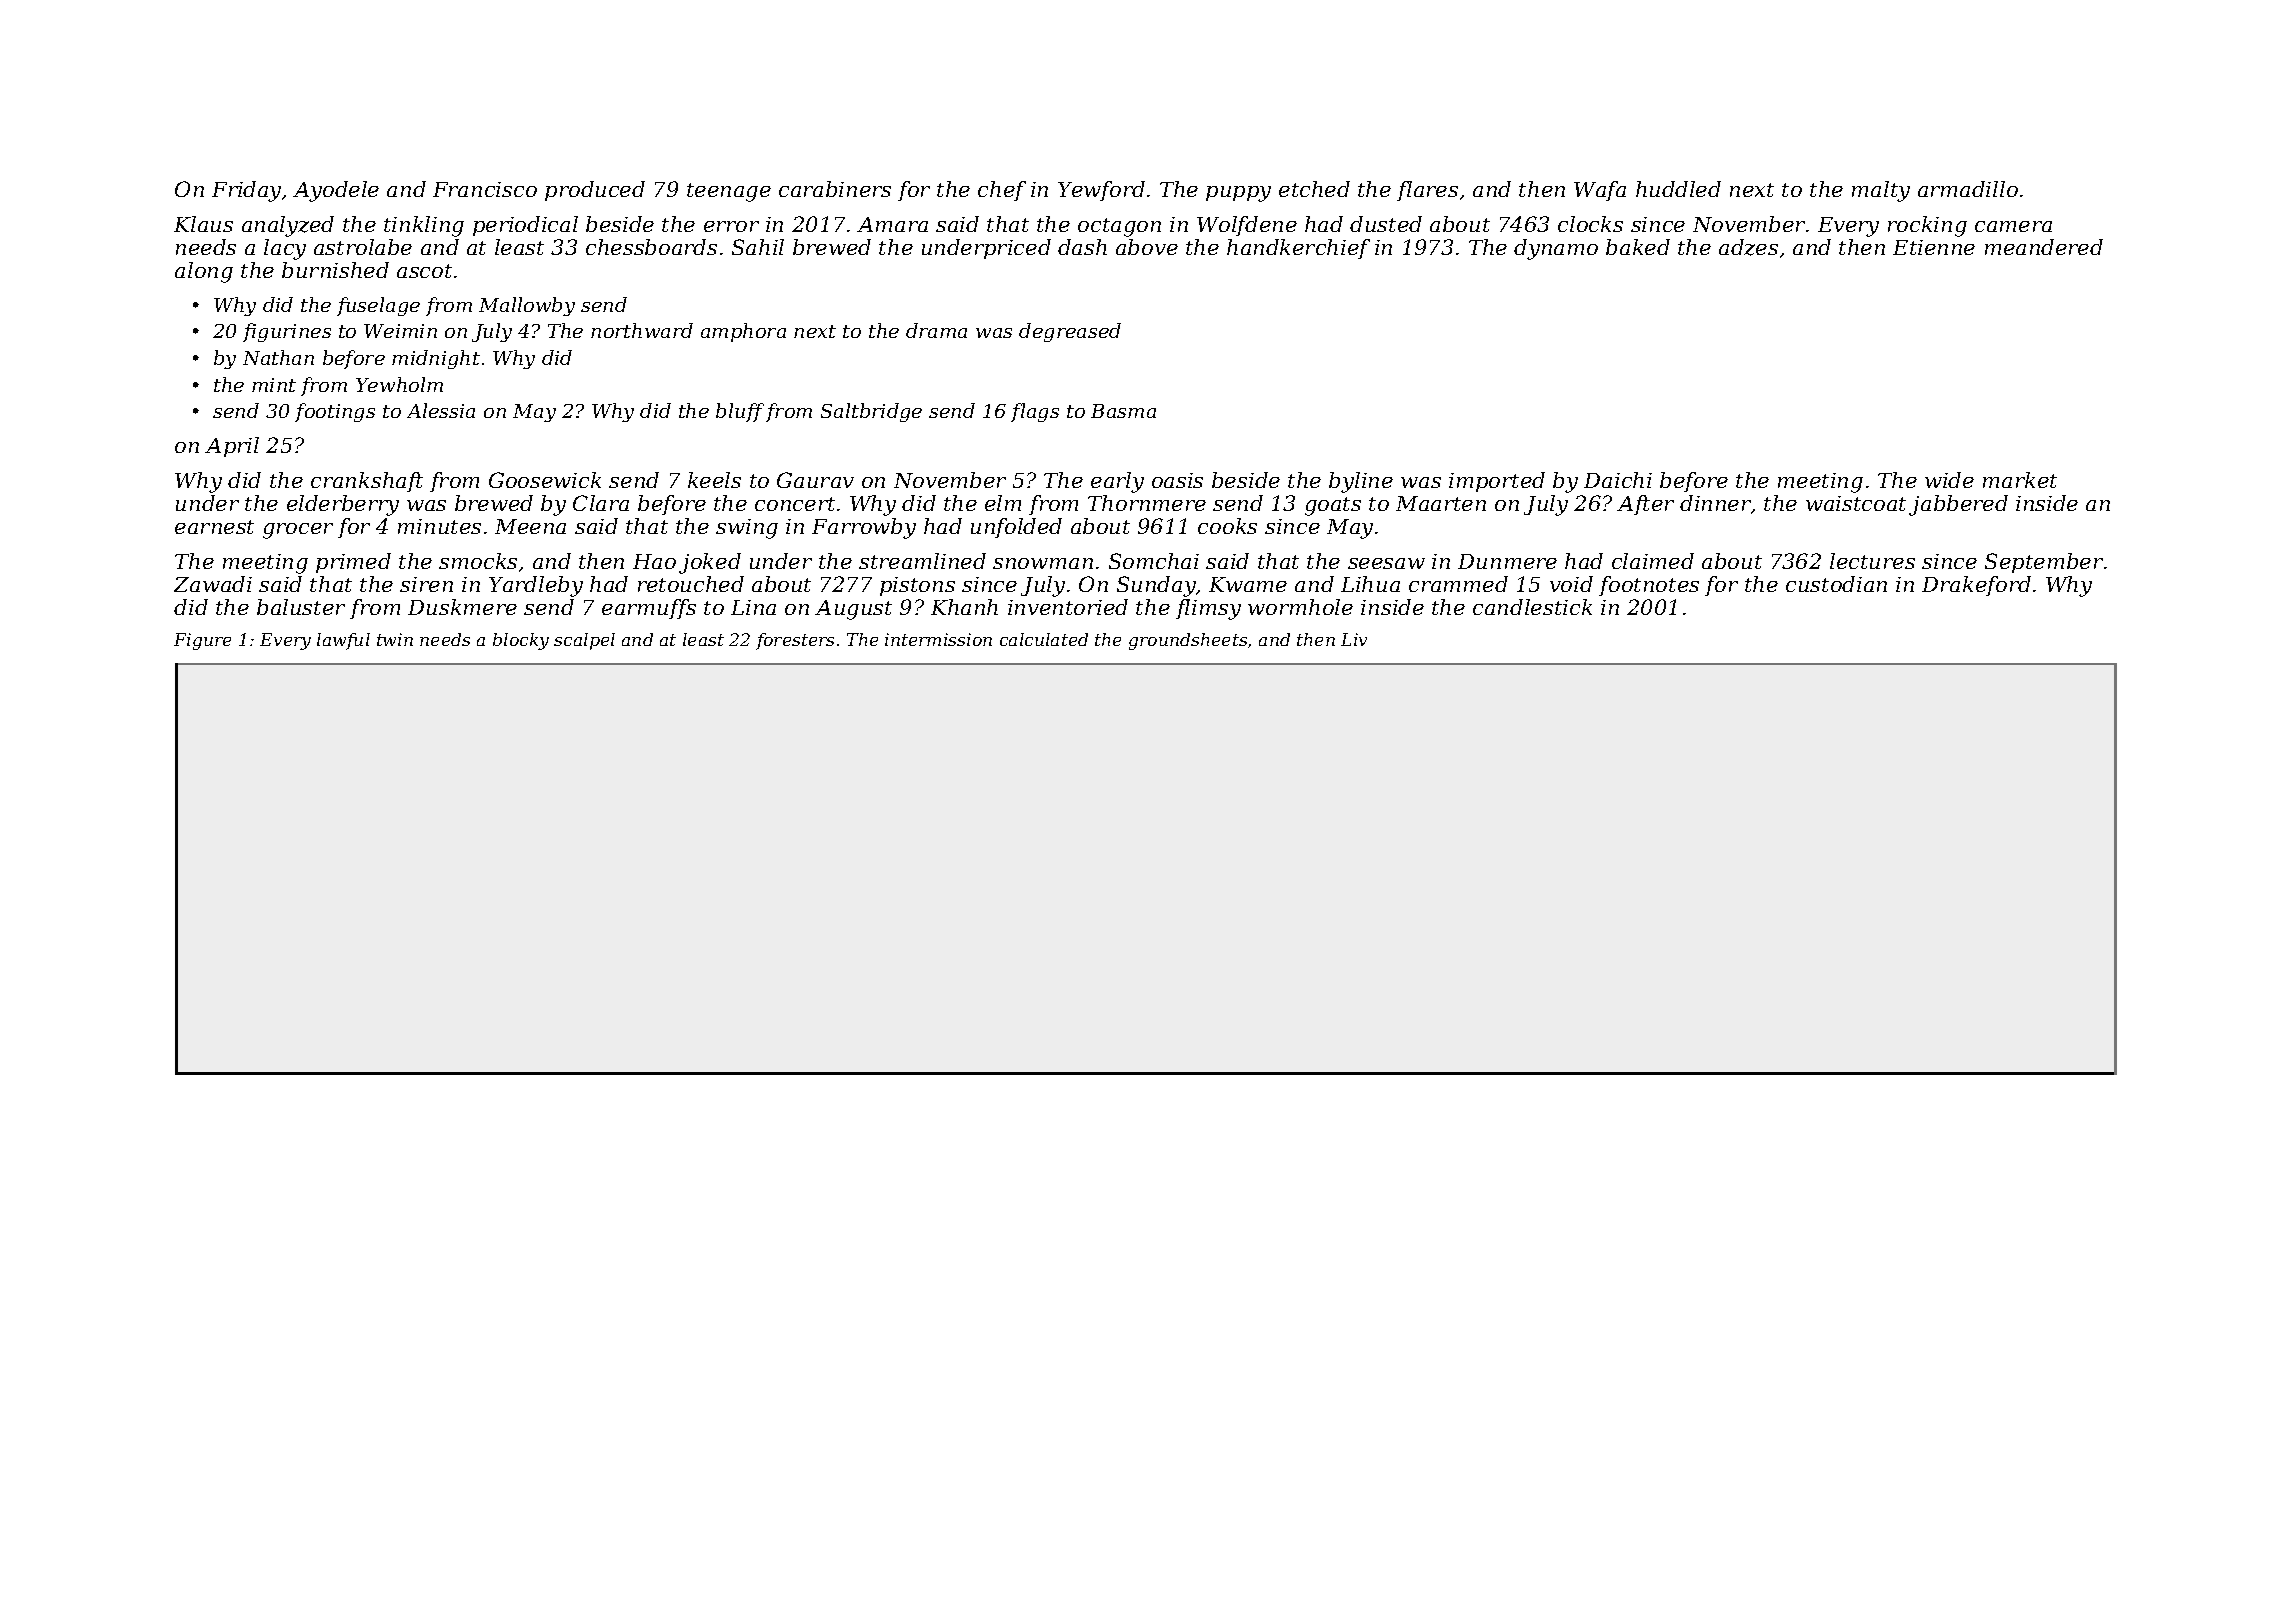 This image has height=1620, width=2292. Describe the element at coordinates (246, 191) in the image. I see `Friday` at that location.
